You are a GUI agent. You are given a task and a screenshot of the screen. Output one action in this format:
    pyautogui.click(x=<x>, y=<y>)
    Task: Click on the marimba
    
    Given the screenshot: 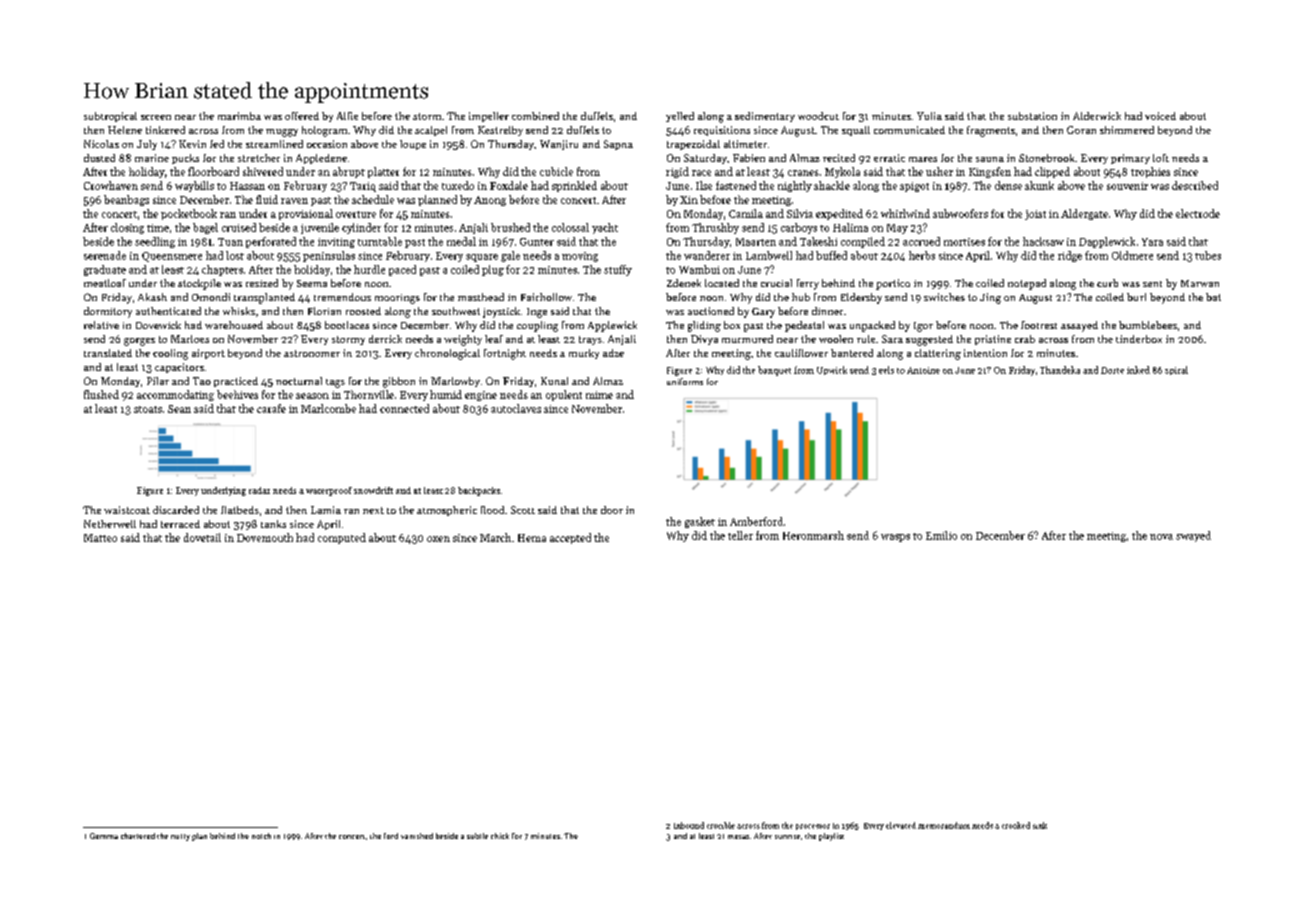 What is the action you would take?
    pyautogui.click(x=239, y=116)
